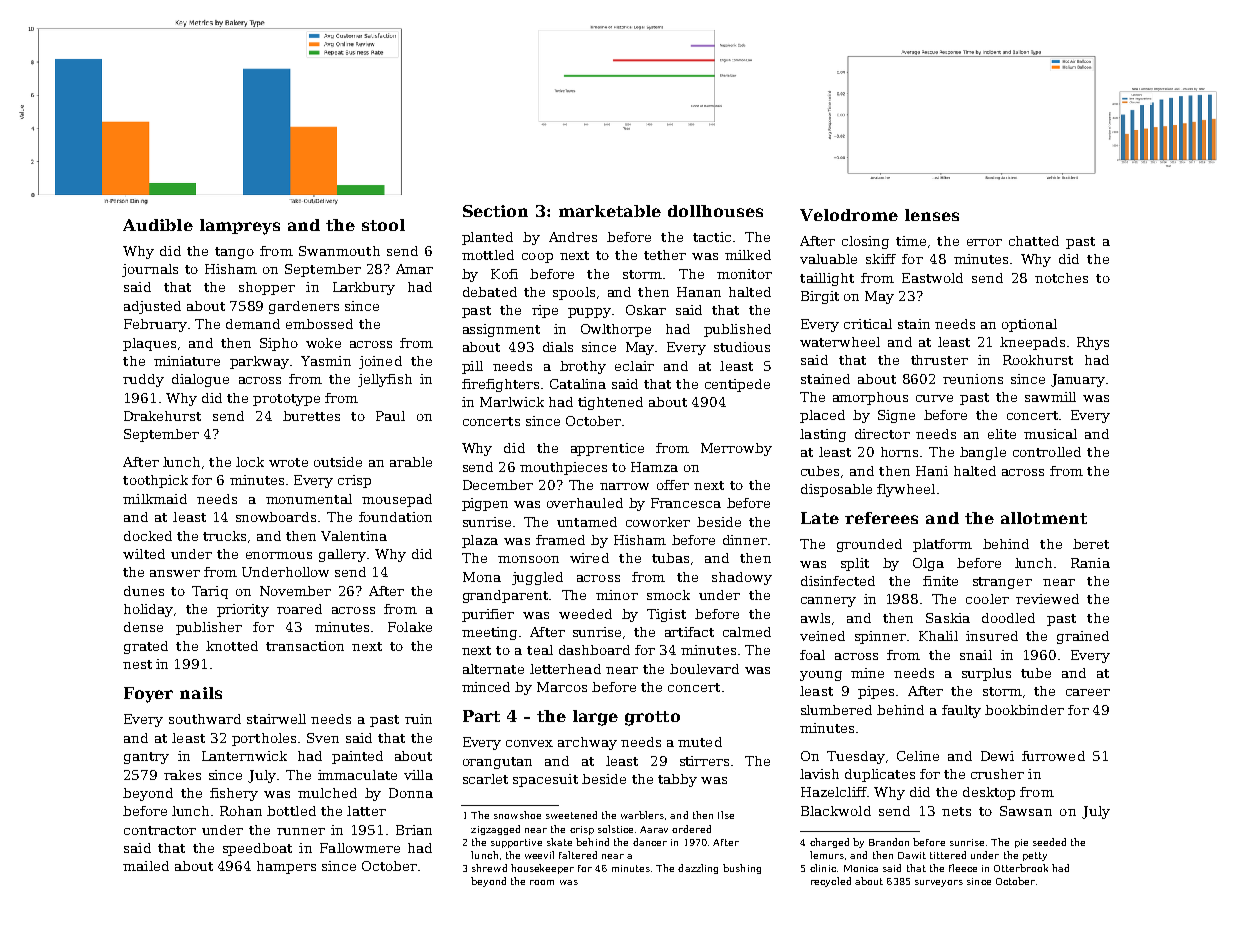  What do you see at coordinates (146, 866) in the screenshot?
I see `mailed` at bounding box center [146, 866].
